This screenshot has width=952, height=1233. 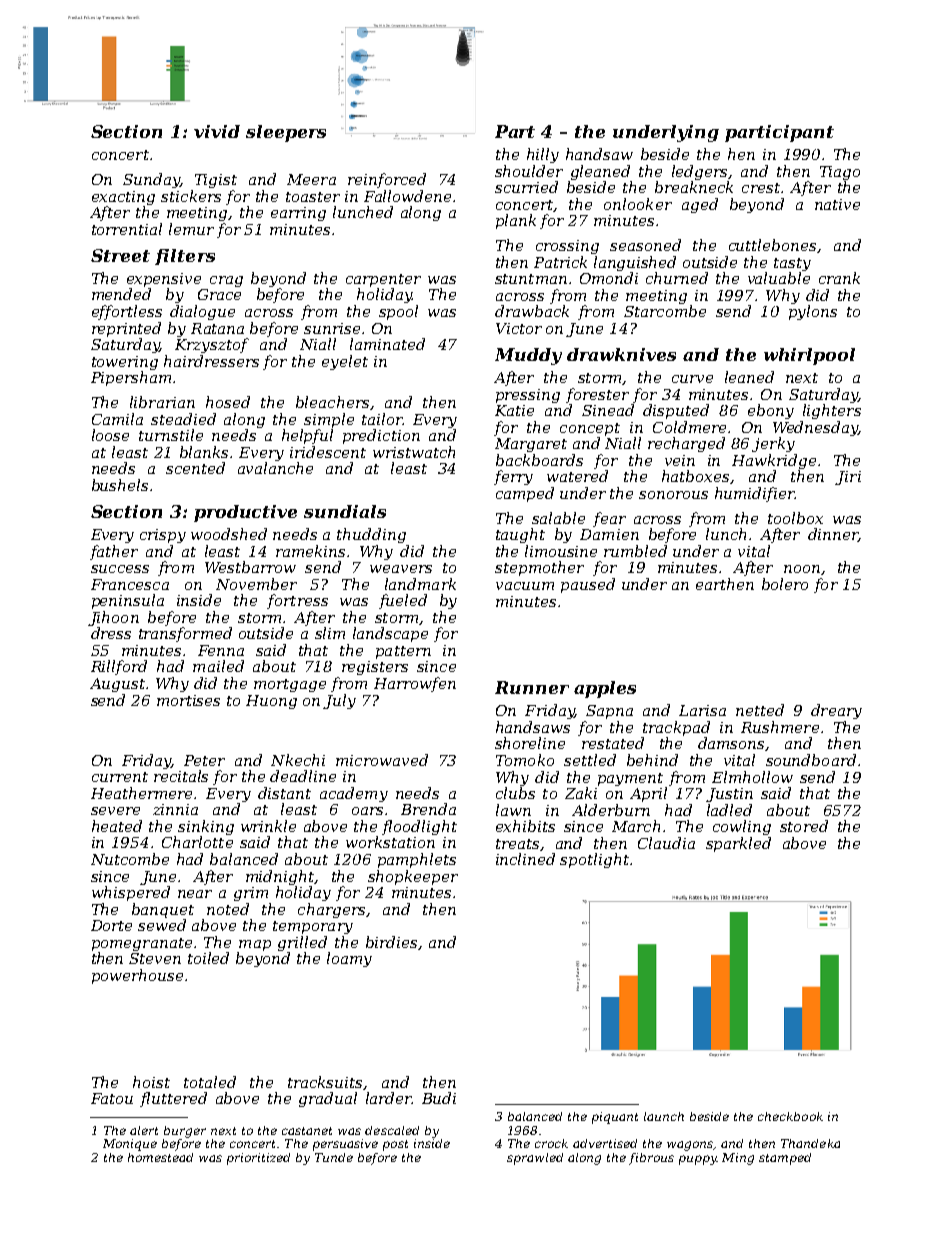 What do you see at coordinates (833, 535) in the screenshot?
I see `dinner` at bounding box center [833, 535].
